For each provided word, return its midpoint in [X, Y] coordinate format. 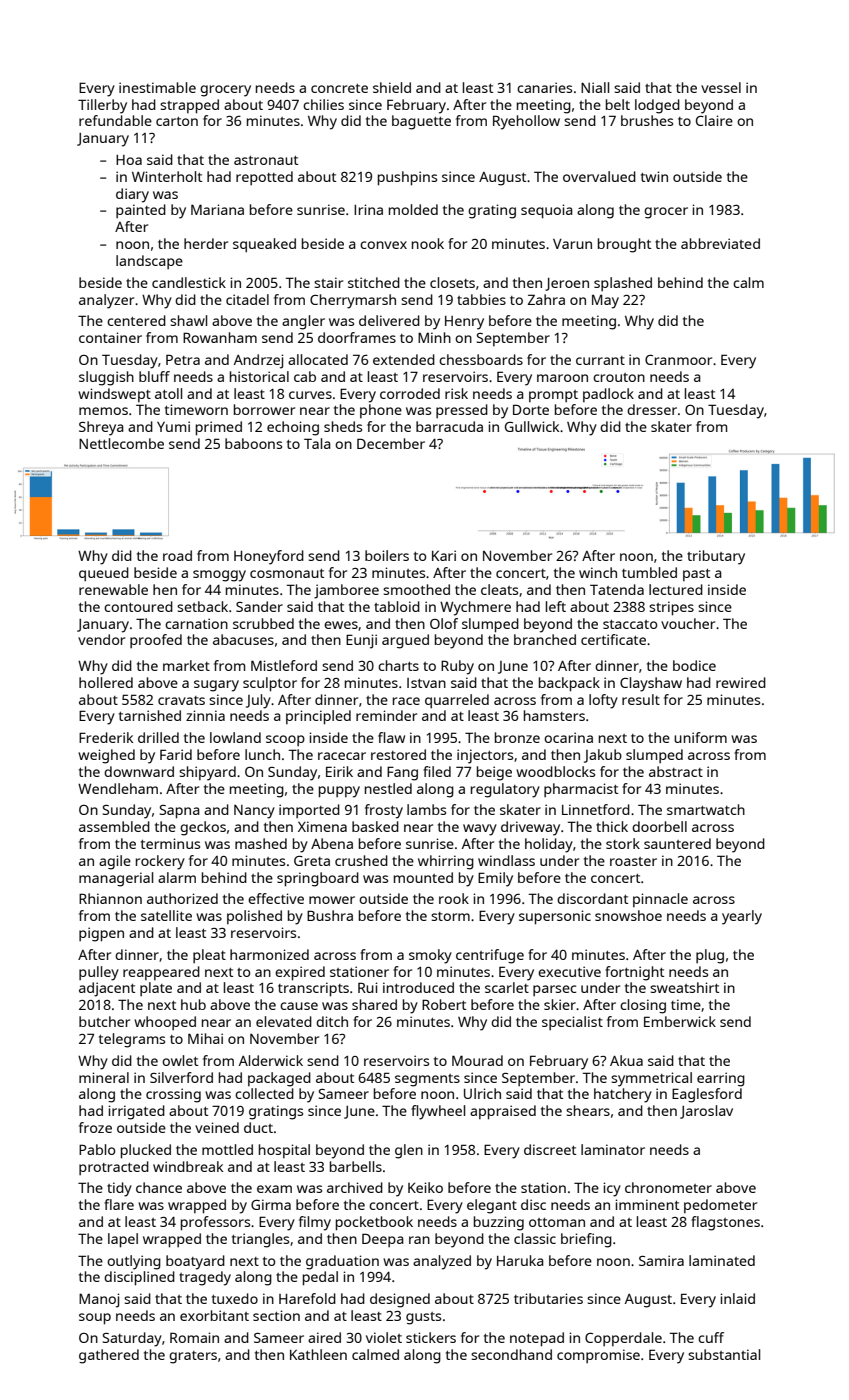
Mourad [477, 1060]
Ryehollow [526, 122]
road [177, 555]
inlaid [737, 1298]
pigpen [101, 934]
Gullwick [532, 426]
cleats [499, 589]
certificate [613, 639]
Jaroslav [706, 1112]
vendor [101, 639]
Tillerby [102, 106]
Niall [595, 87]
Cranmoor [678, 360]
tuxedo [235, 1298]
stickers [431, 1337]
